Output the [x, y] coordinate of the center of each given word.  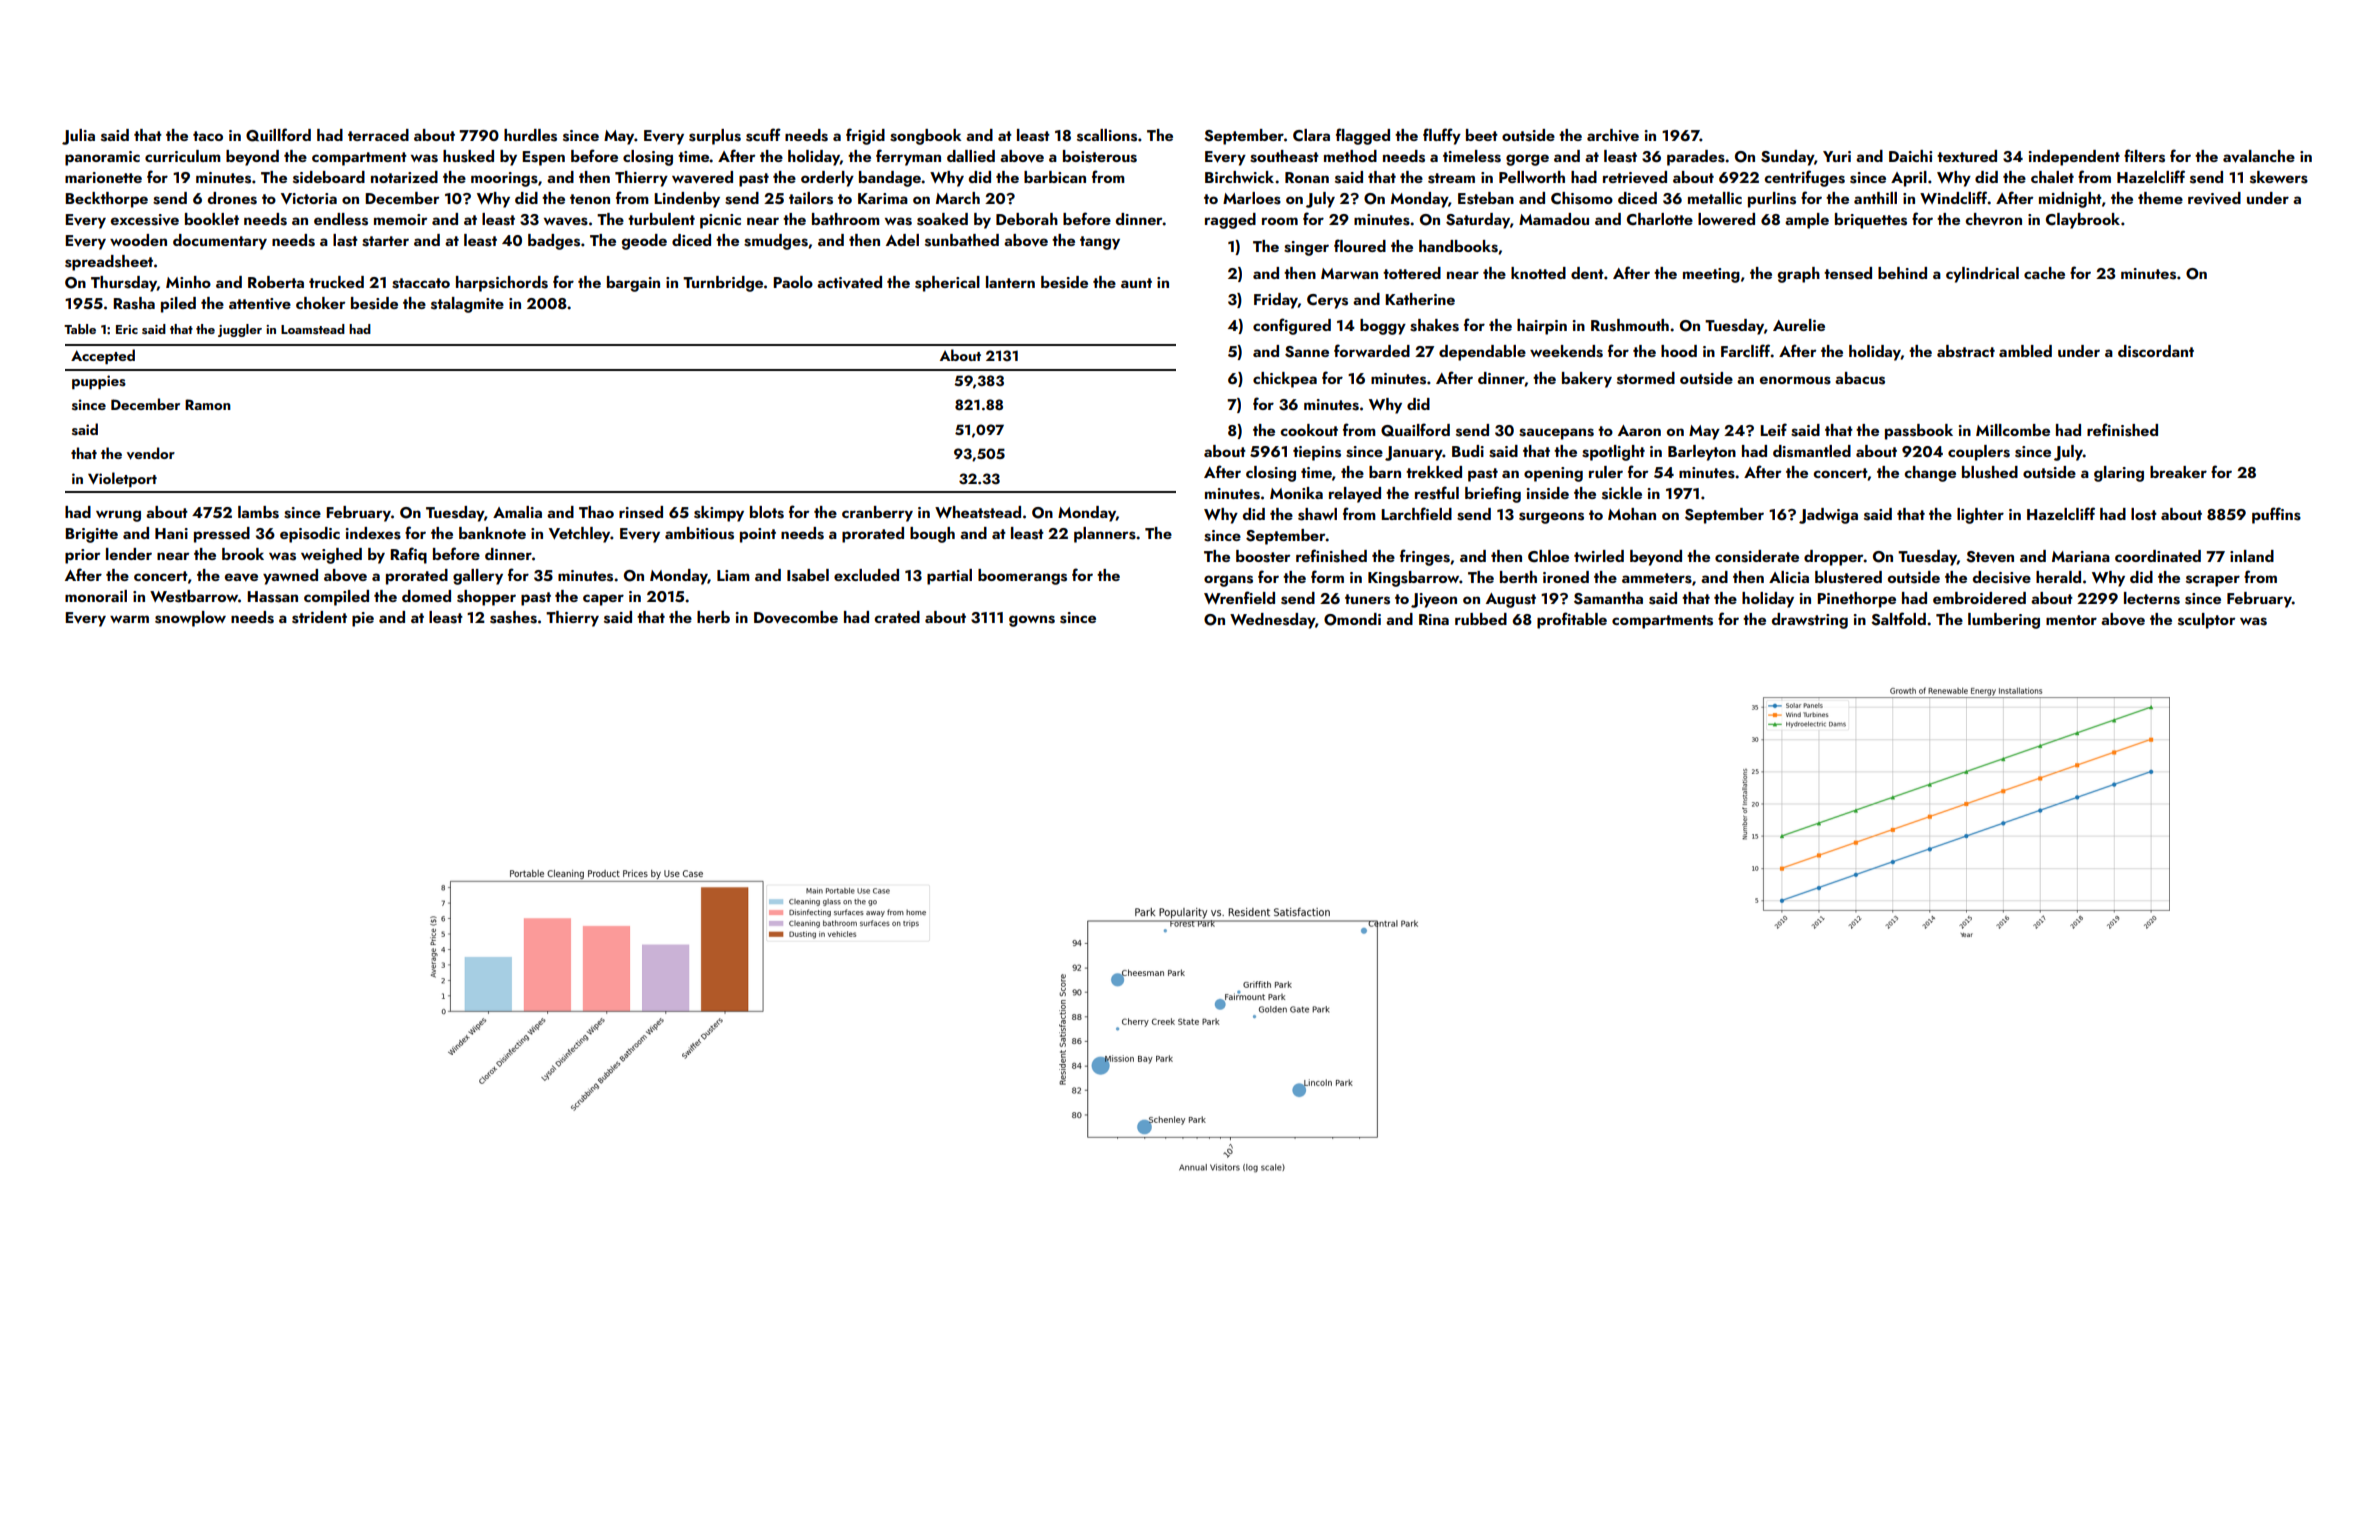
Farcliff [1746, 350]
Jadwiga [1828, 516]
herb [713, 617]
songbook [926, 137]
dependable [1482, 353]
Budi [1468, 451]
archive [1613, 135]
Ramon [208, 404]
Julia [78, 137]
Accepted [103, 356]
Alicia [1789, 577]
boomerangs [1022, 577]
